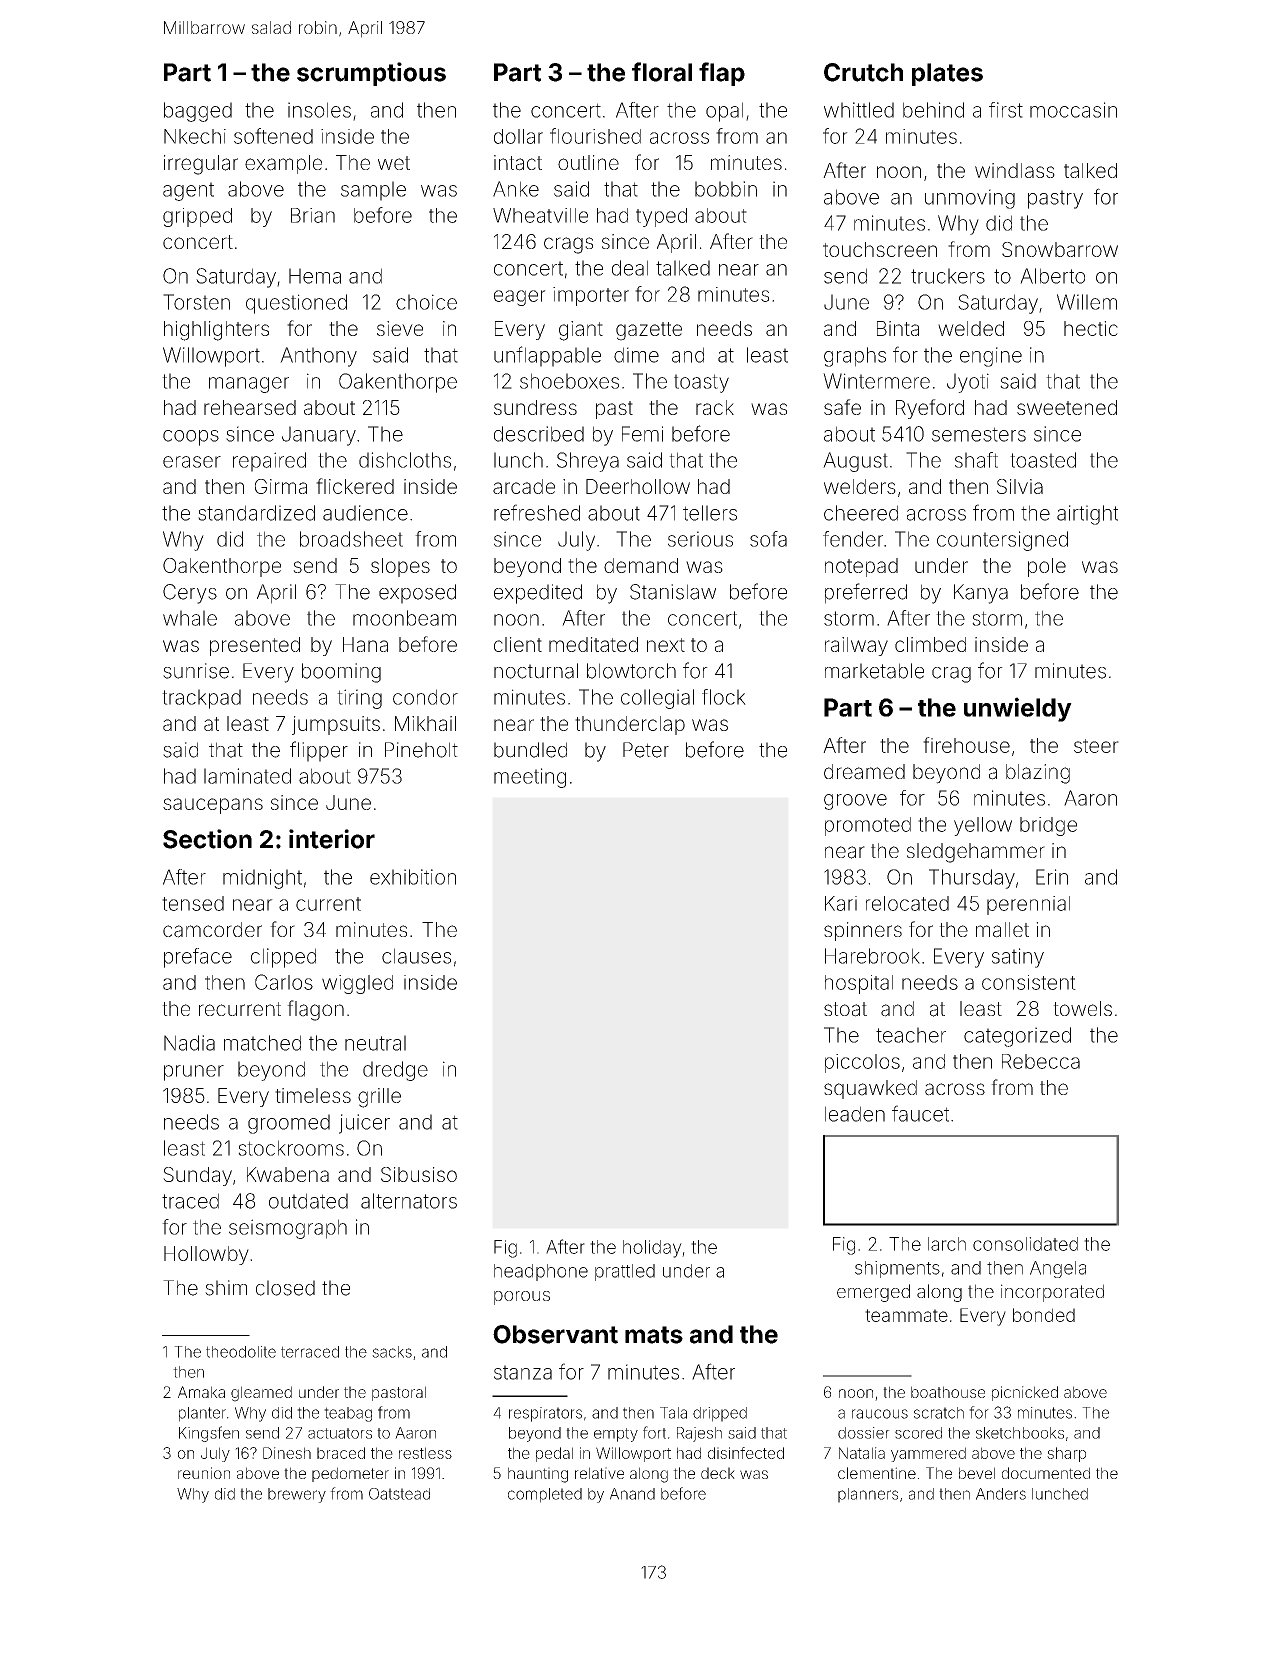  What do you see at coordinates (196, 671) in the page?
I see `sunrise` at bounding box center [196, 671].
